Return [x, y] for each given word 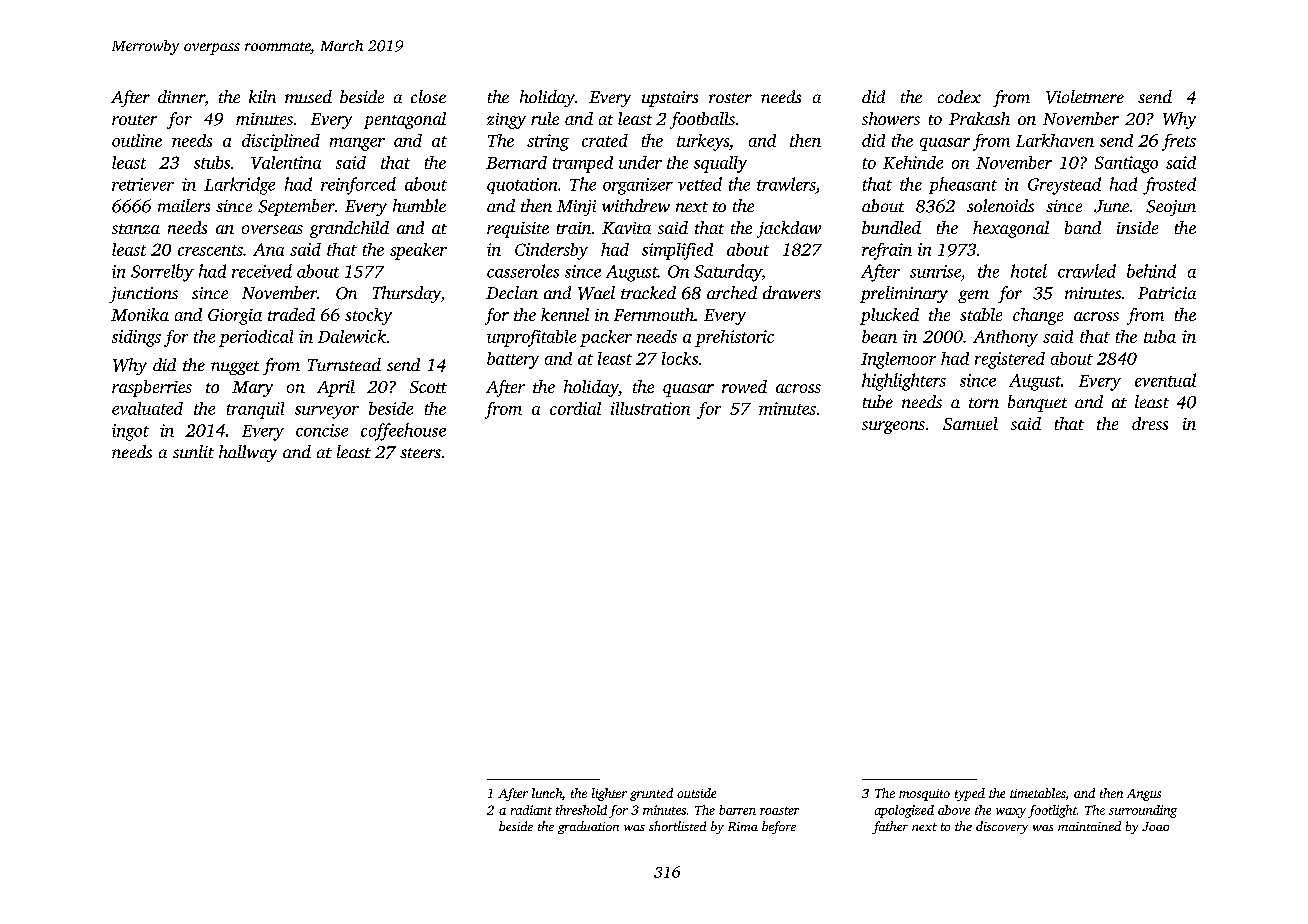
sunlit [193, 451]
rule [545, 118]
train [574, 228]
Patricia [1167, 293]
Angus [1144, 795]
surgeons [893, 427]
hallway [248, 453]
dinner [181, 96]
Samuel [970, 423]
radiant [531, 810]
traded [291, 314]
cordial [575, 408]
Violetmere [1085, 97]
